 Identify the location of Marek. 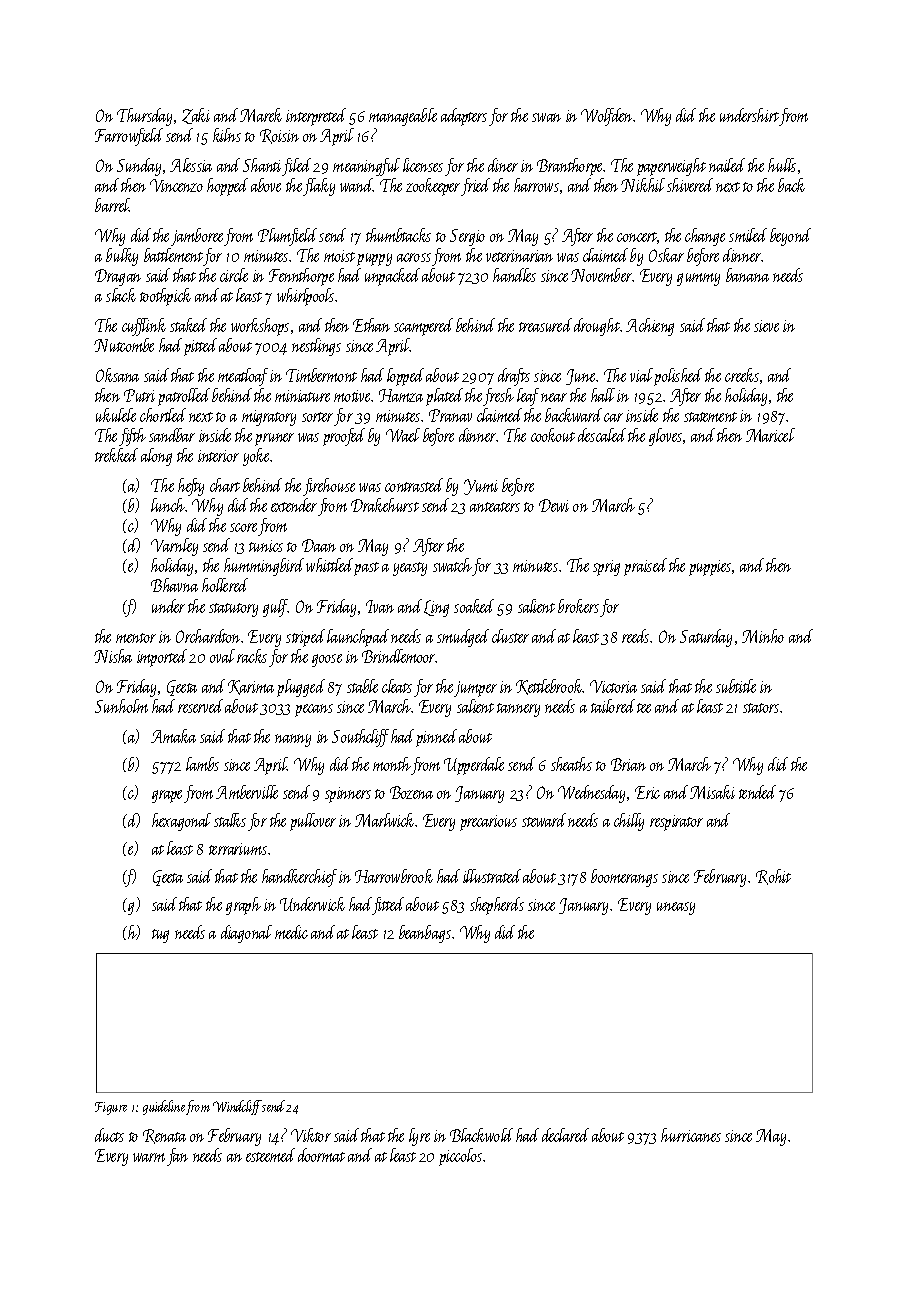
(261, 115).
